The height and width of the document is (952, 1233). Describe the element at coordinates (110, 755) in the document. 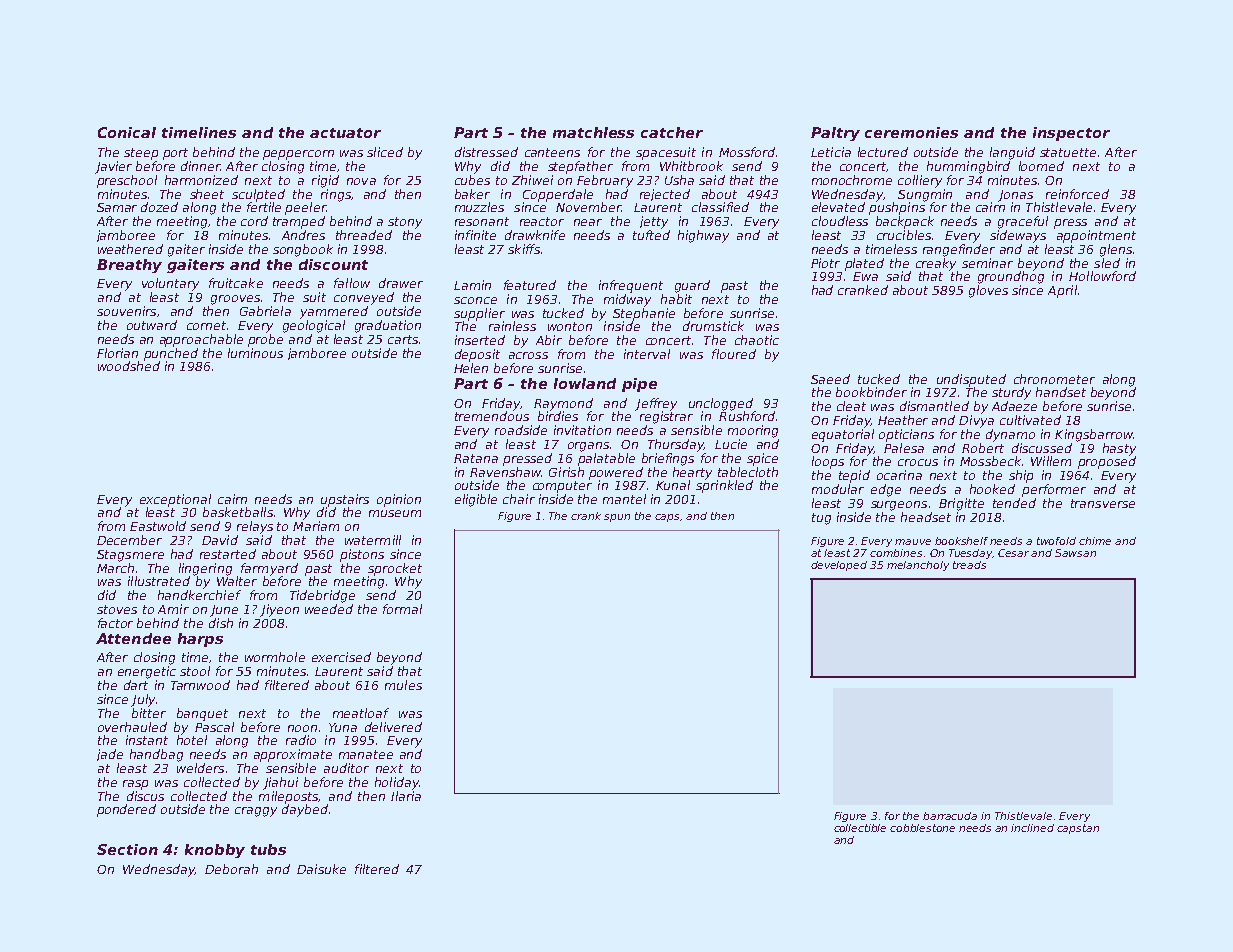

I see `jade` at that location.
